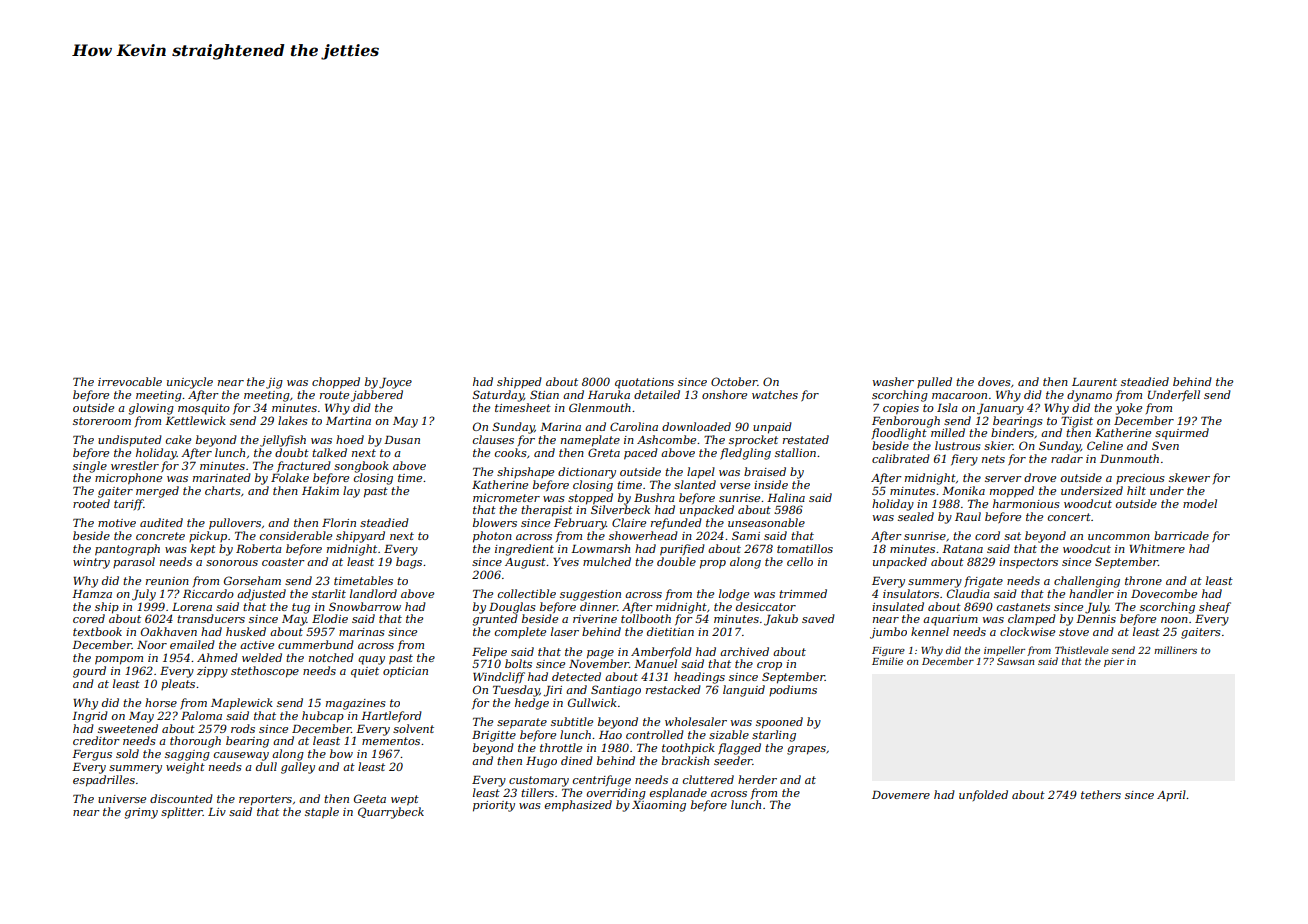  I want to click on wintry, so click(91, 563).
